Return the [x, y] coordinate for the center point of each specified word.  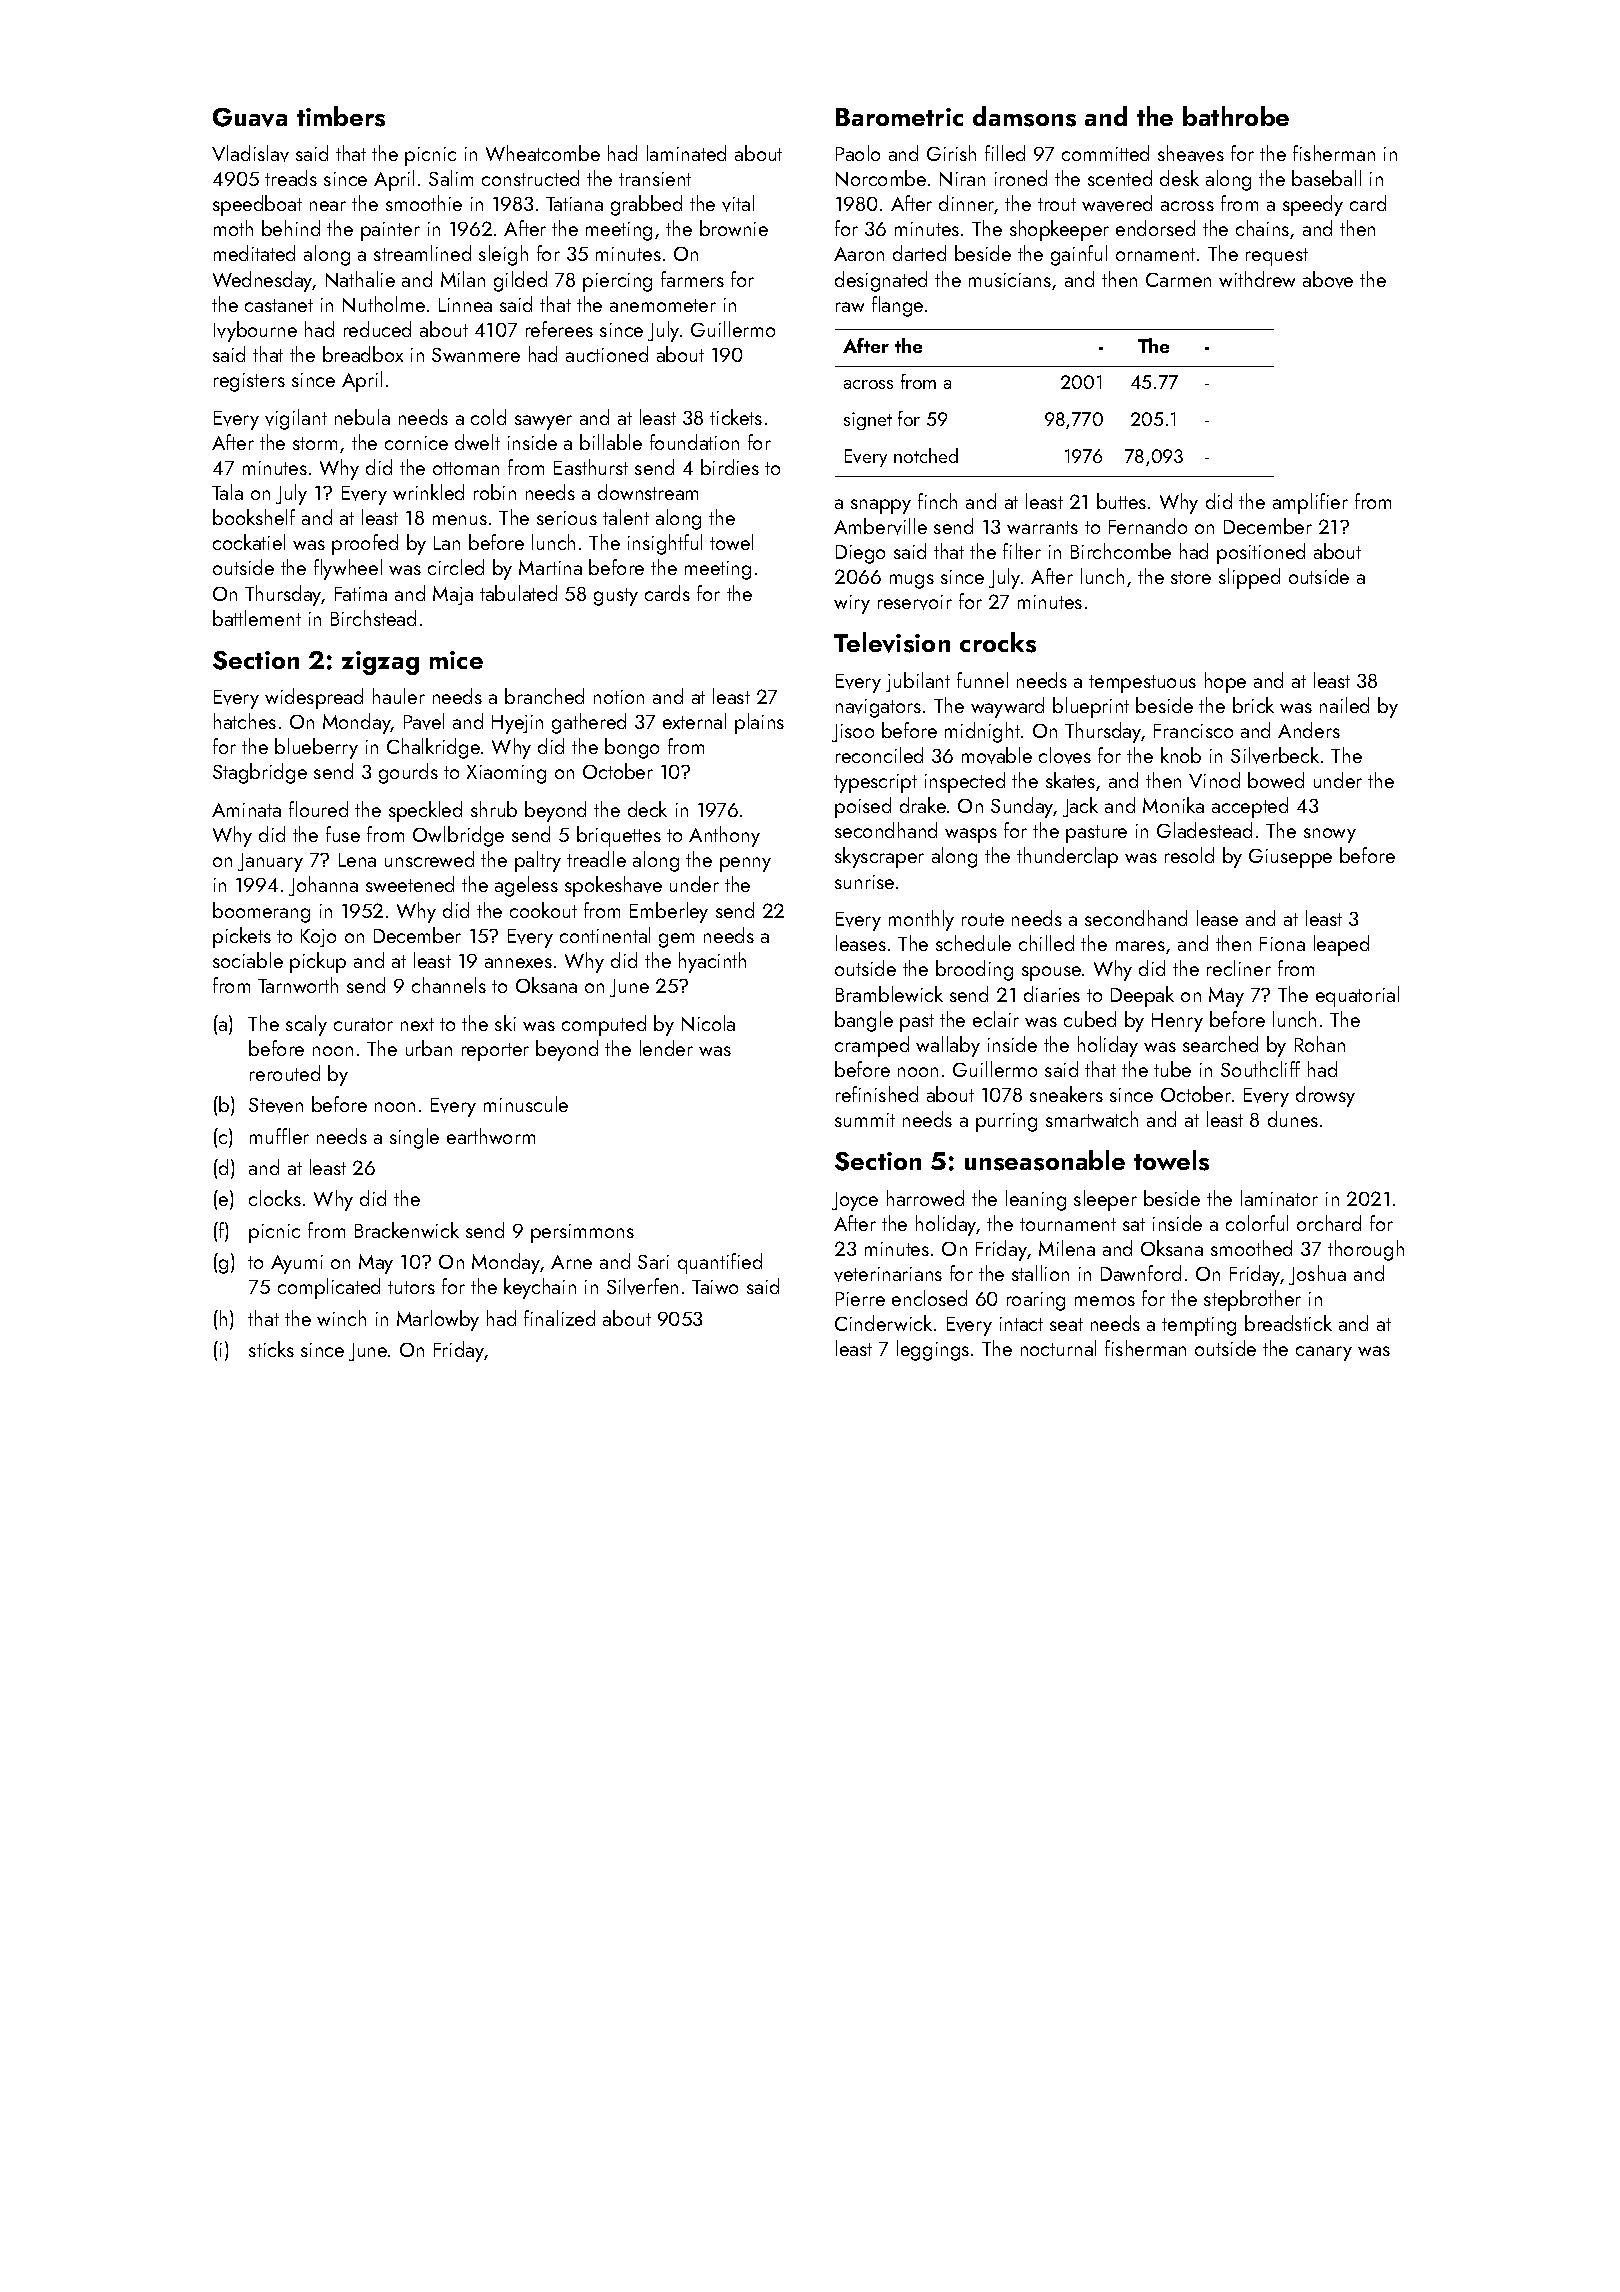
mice [456, 660]
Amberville [880, 526]
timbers [341, 116]
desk [1179, 178]
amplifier [1310, 503]
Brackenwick [407, 1230]
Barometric [899, 117]
